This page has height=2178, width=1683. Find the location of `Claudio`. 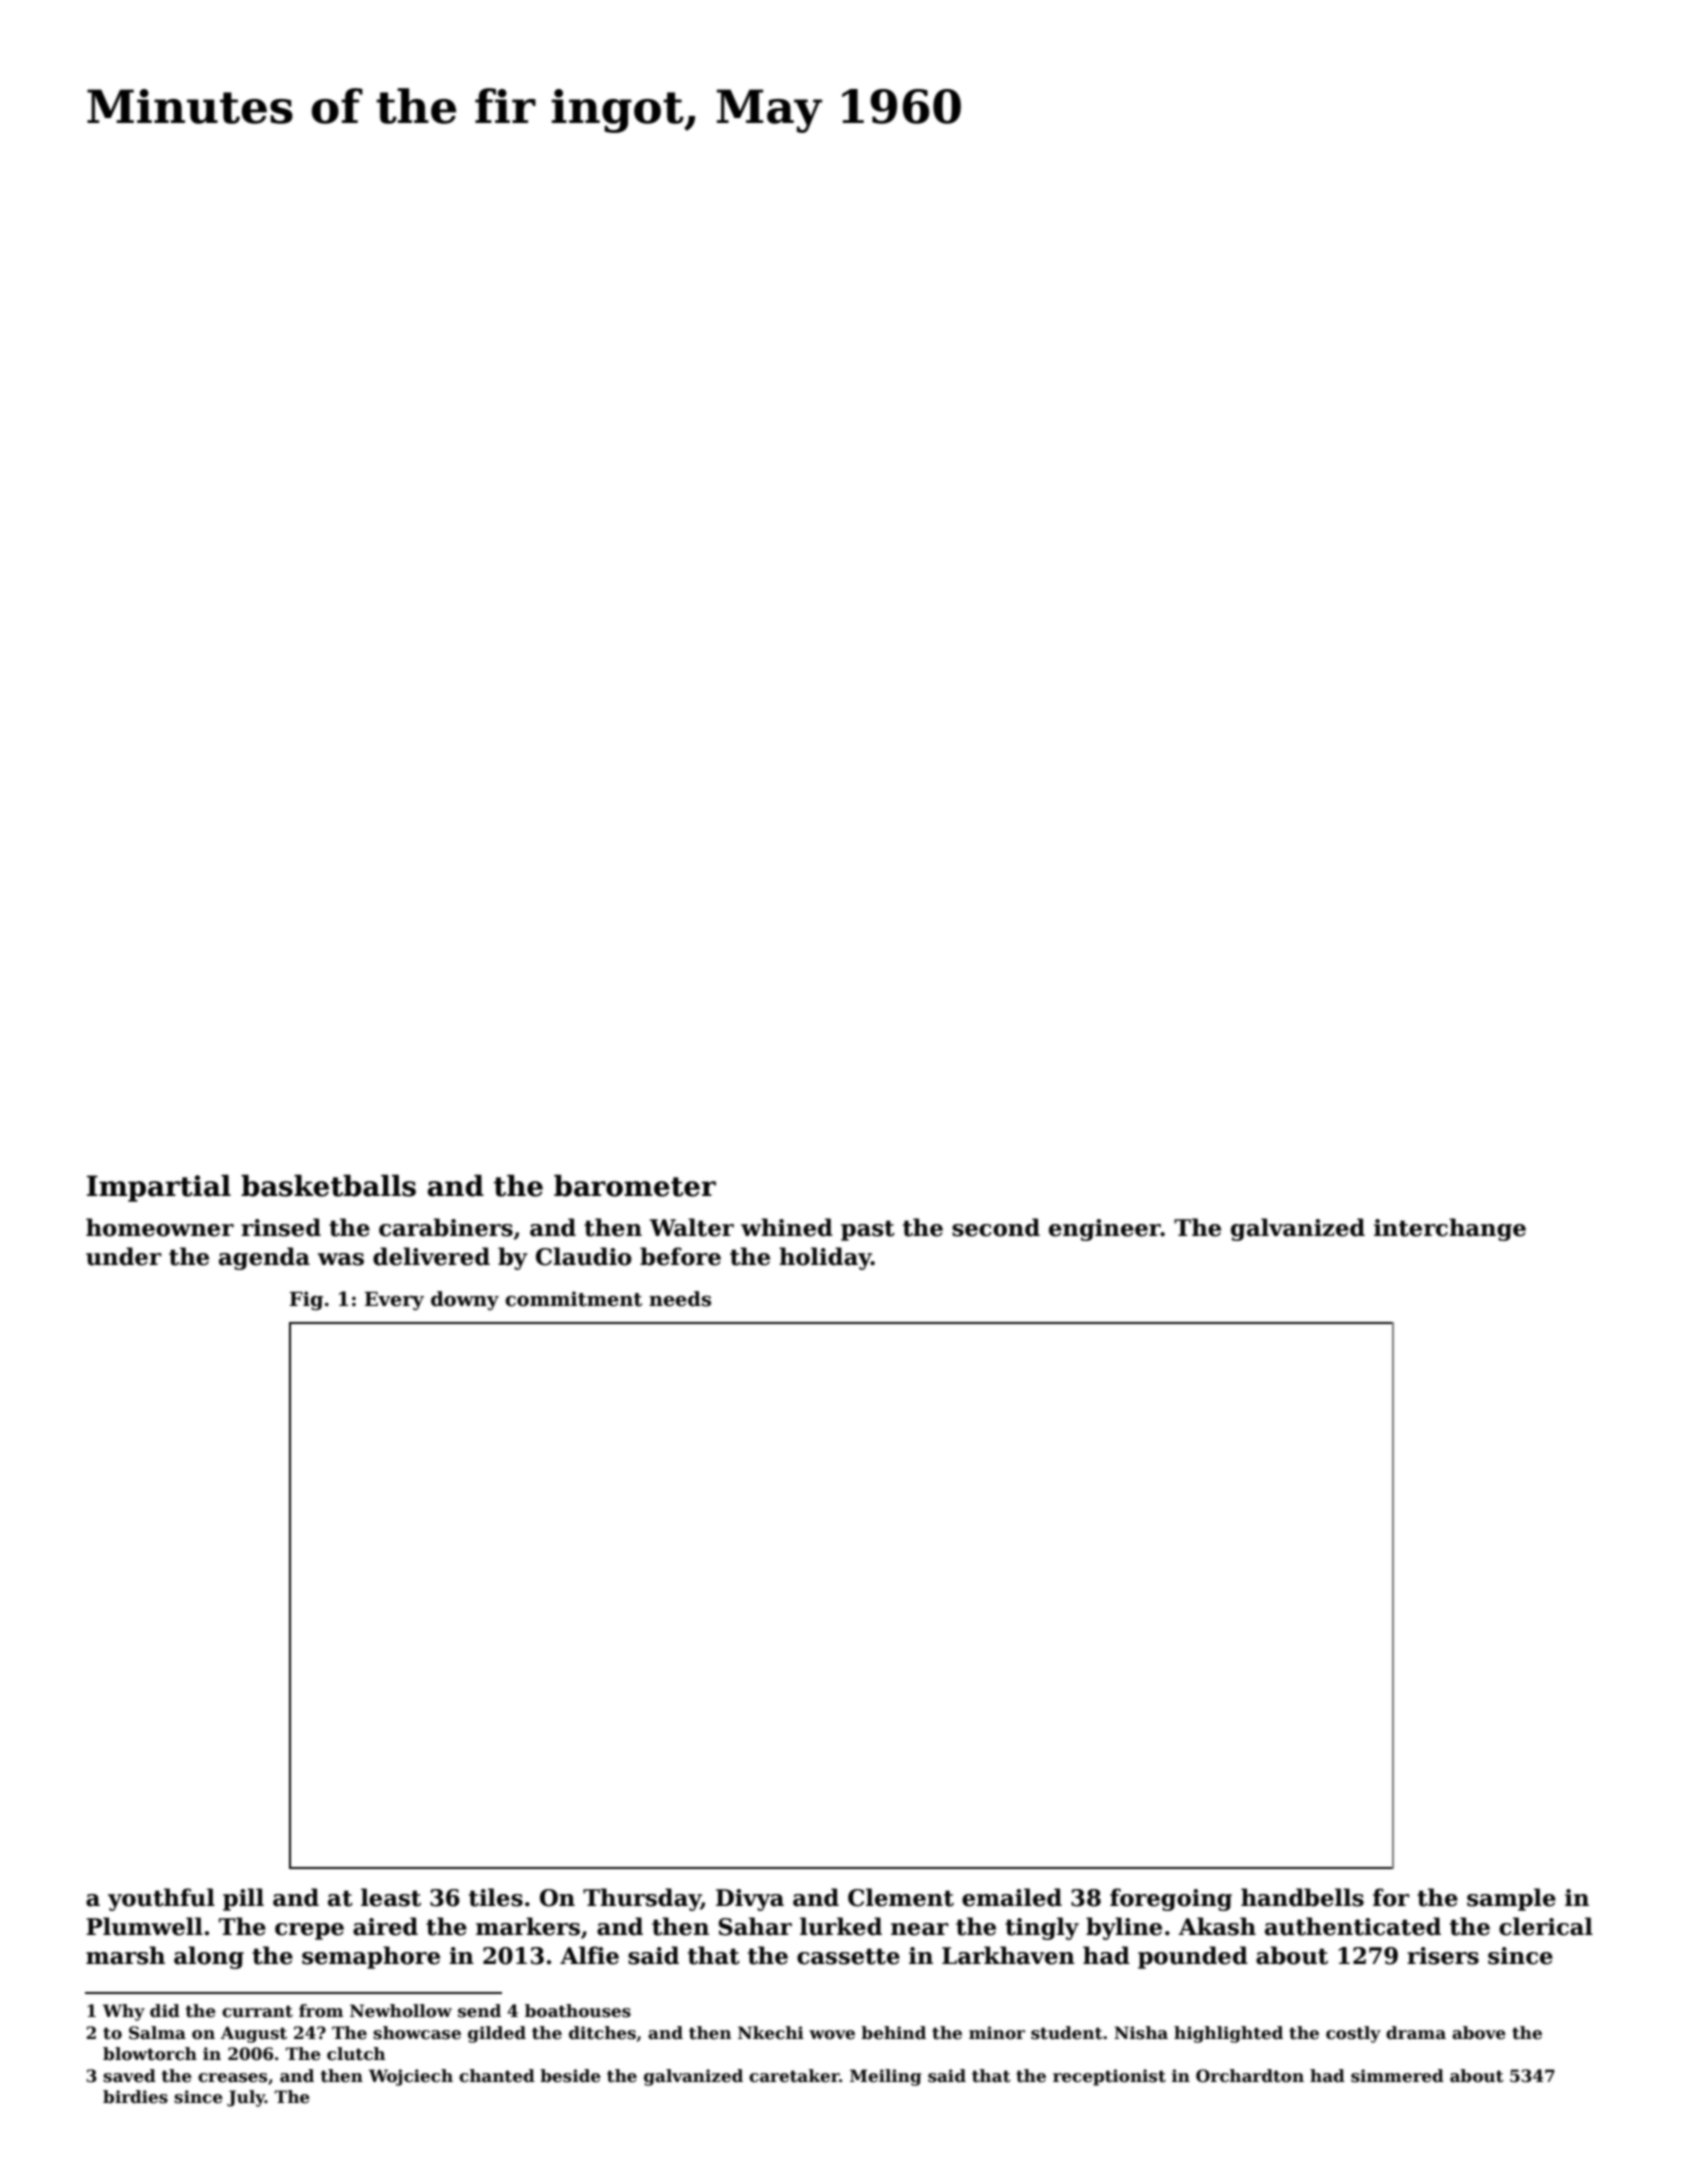

Claudio is located at coordinates (584, 1256).
